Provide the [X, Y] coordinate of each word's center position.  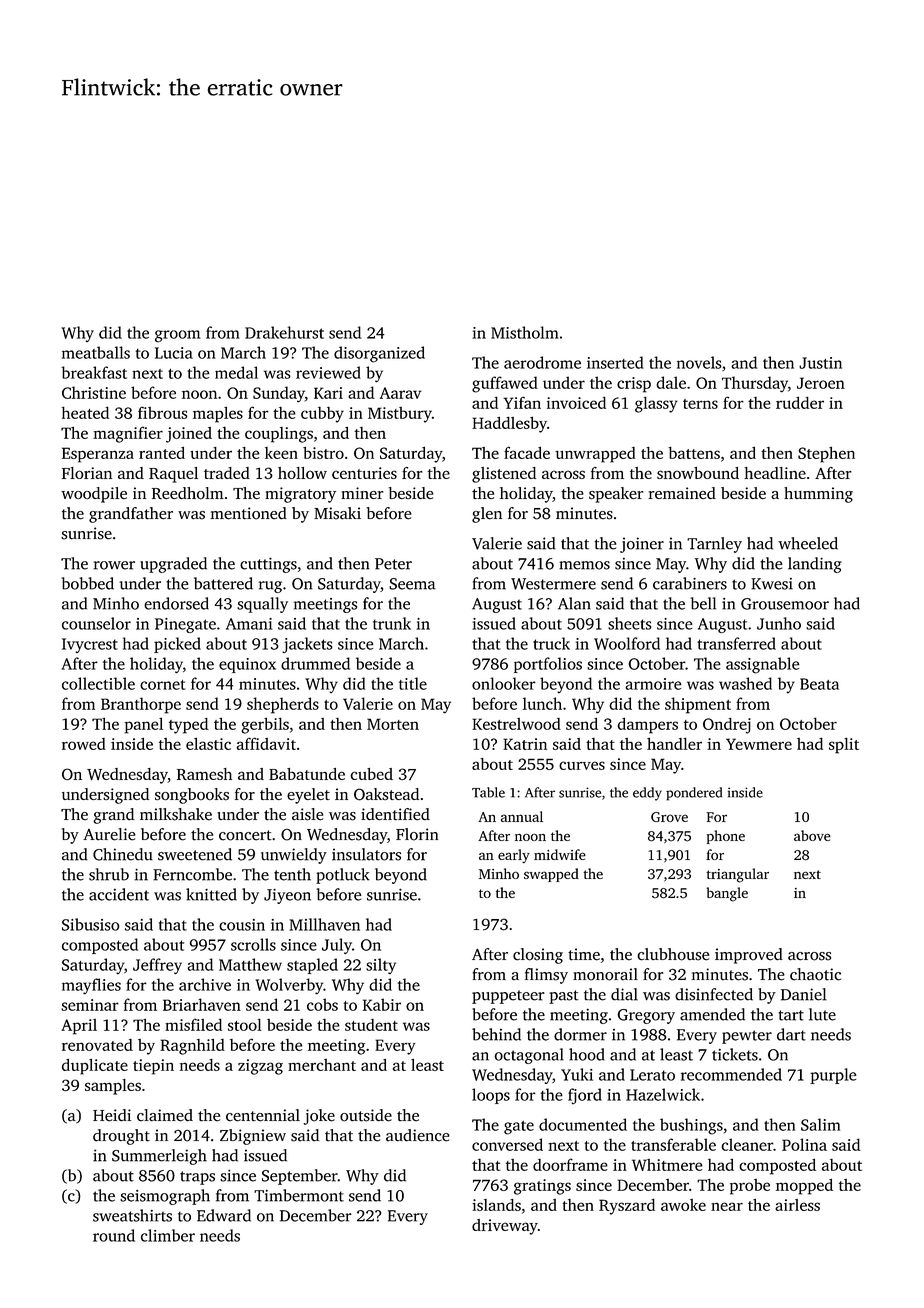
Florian [87, 473]
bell [703, 603]
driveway [505, 1227]
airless [797, 1205]
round [114, 1235]
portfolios [548, 665]
